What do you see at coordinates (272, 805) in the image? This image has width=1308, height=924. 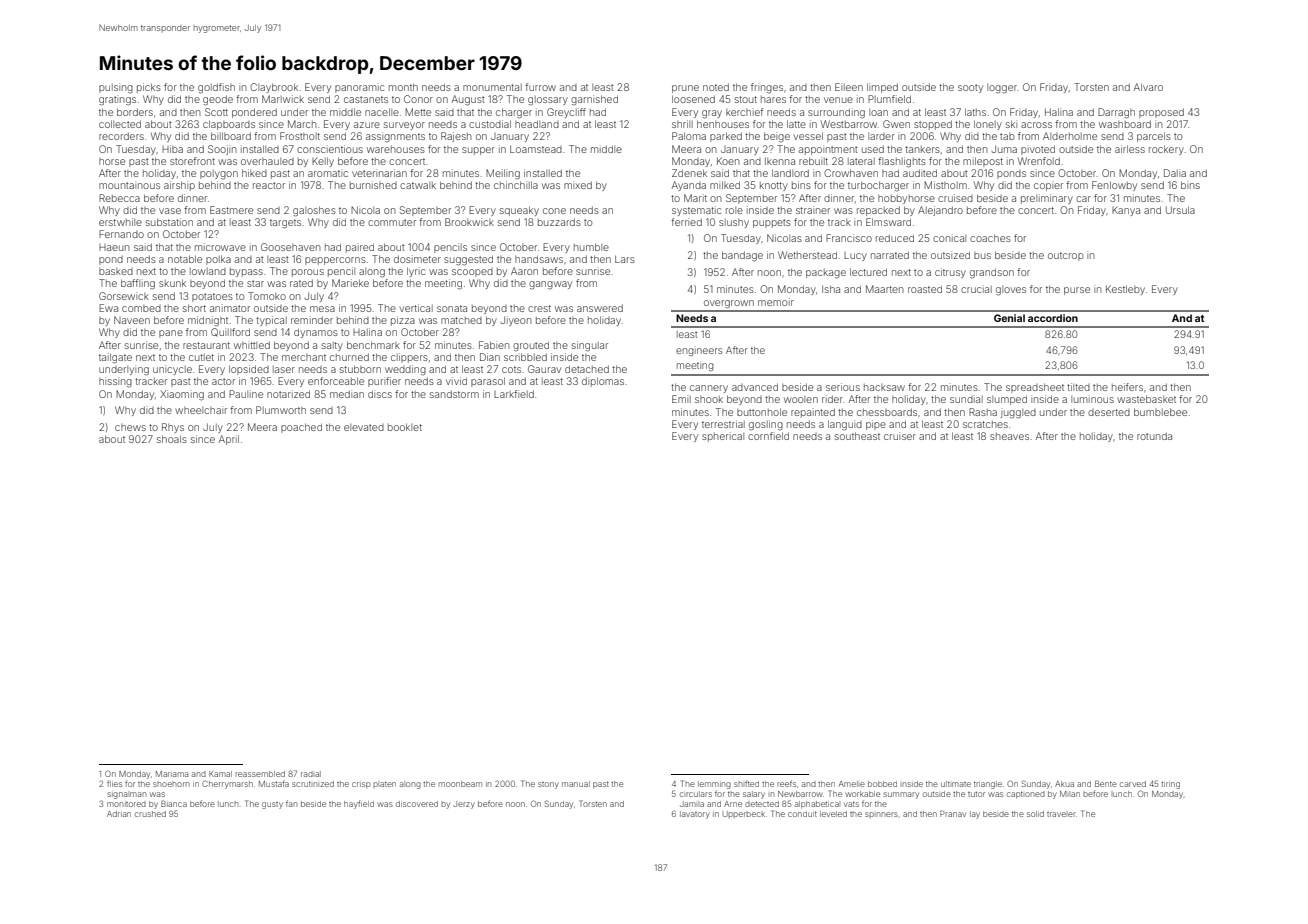 I see `gusty` at bounding box center [272, 805].
